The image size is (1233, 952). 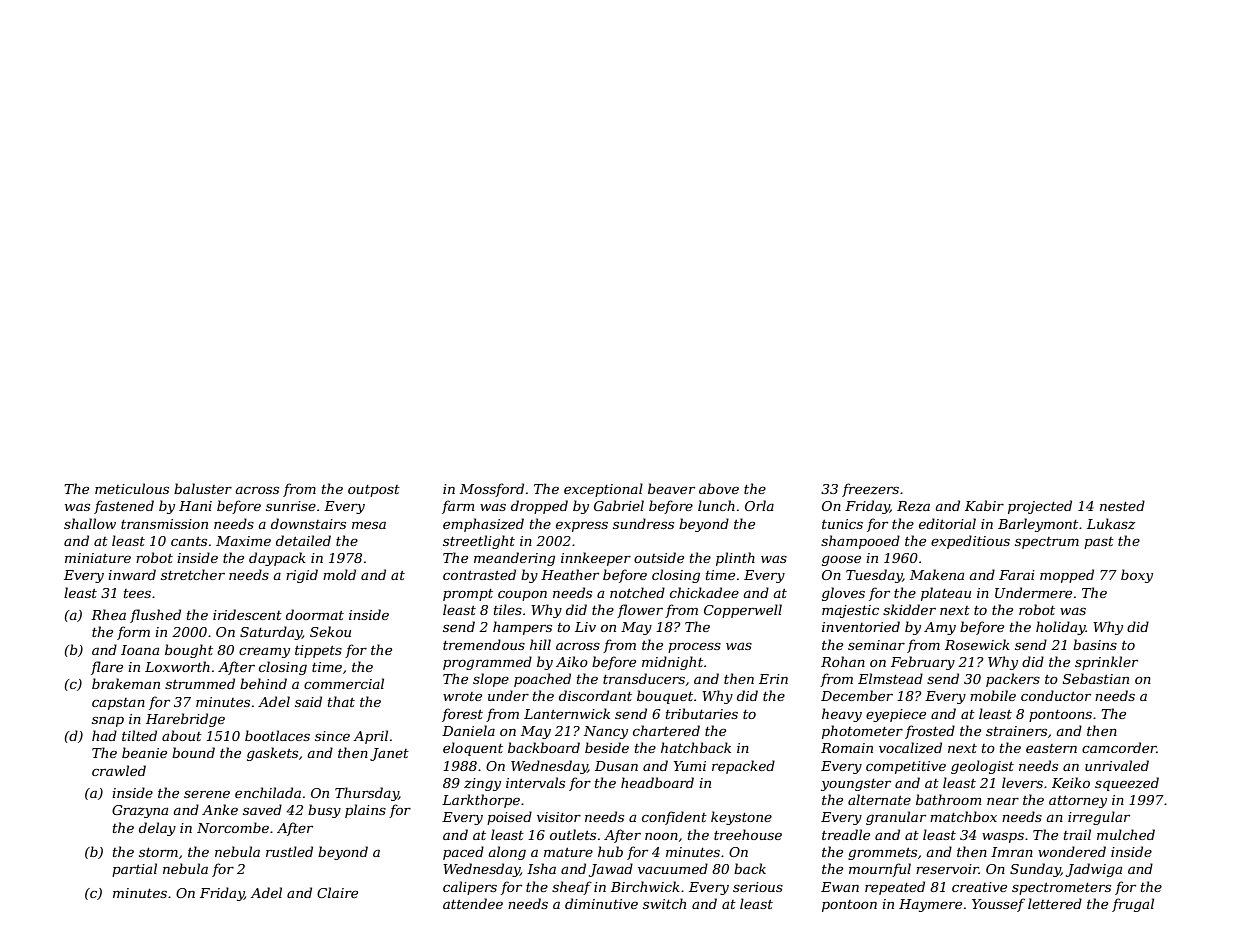 What do you see at coordinates (462, 696) in the screenshot?
I see `wrote` at bounding box center [462, 696].
